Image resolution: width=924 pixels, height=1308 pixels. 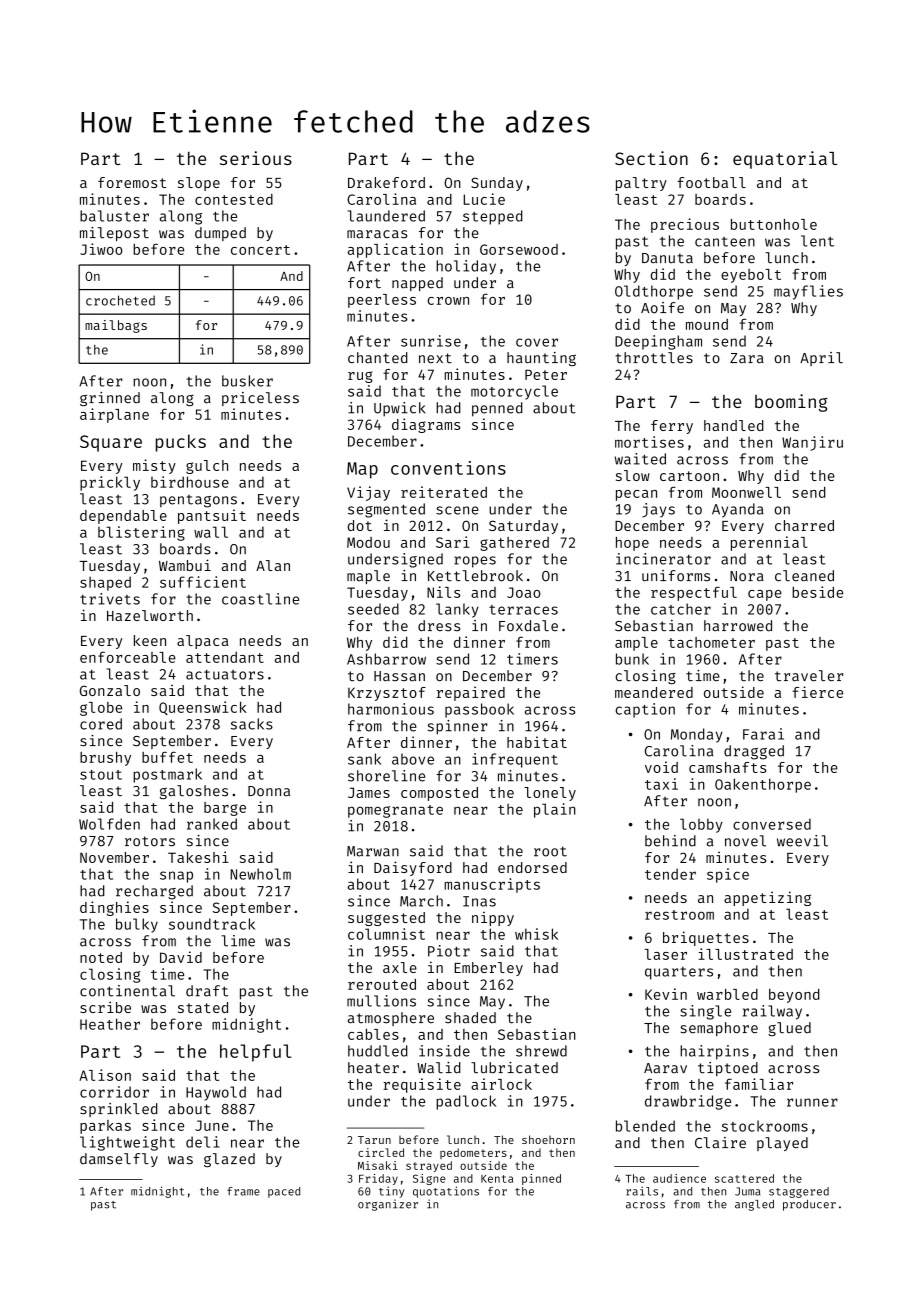 I want to click on Sari, so click(x=453, y=542).
